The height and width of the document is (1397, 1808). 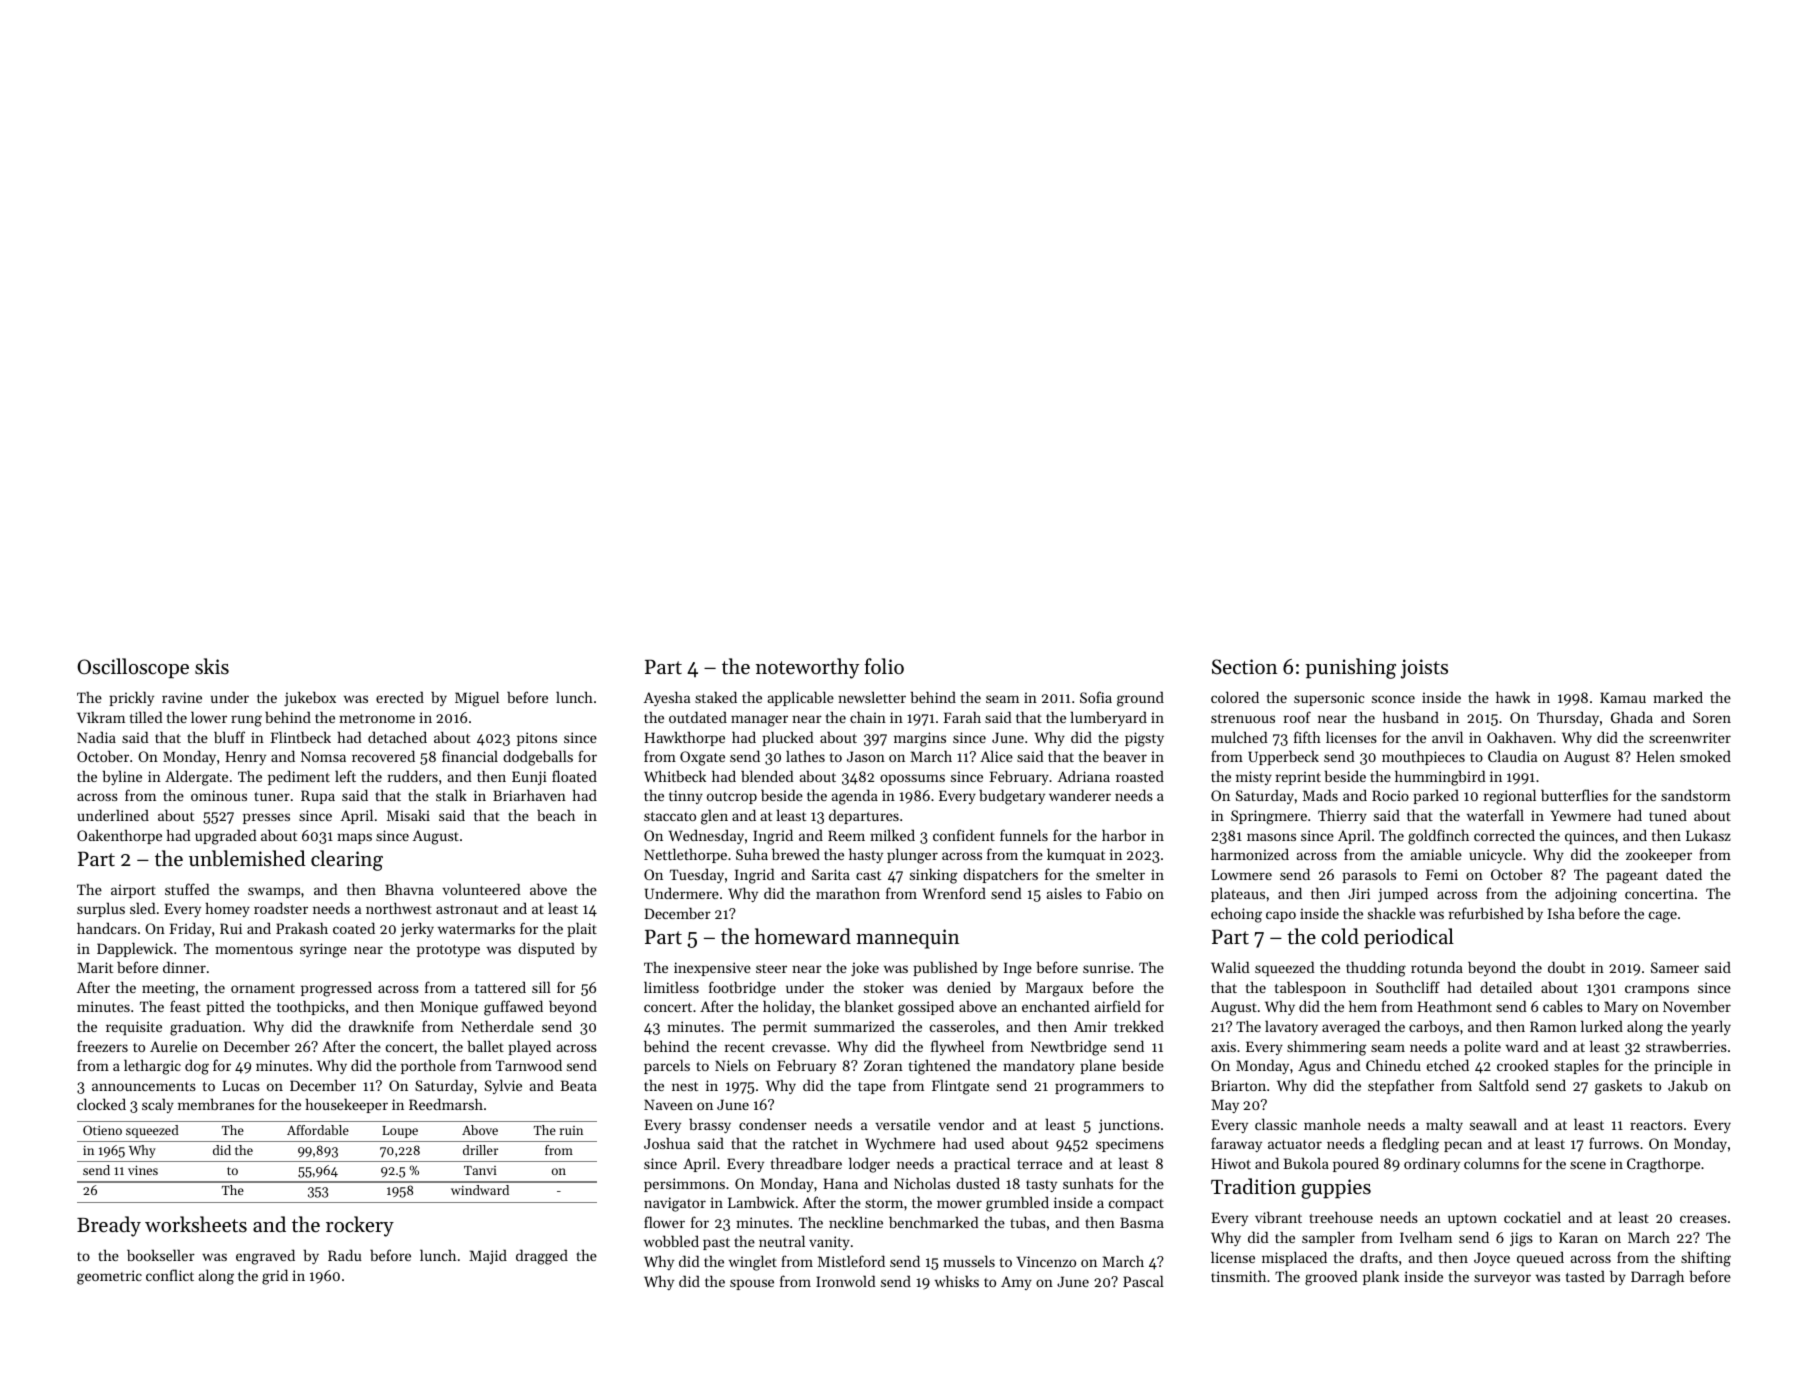 What do you see at coordinates (133, 668) in the document?
I see `Oscilloscope` at bounding box center [133, 668].
